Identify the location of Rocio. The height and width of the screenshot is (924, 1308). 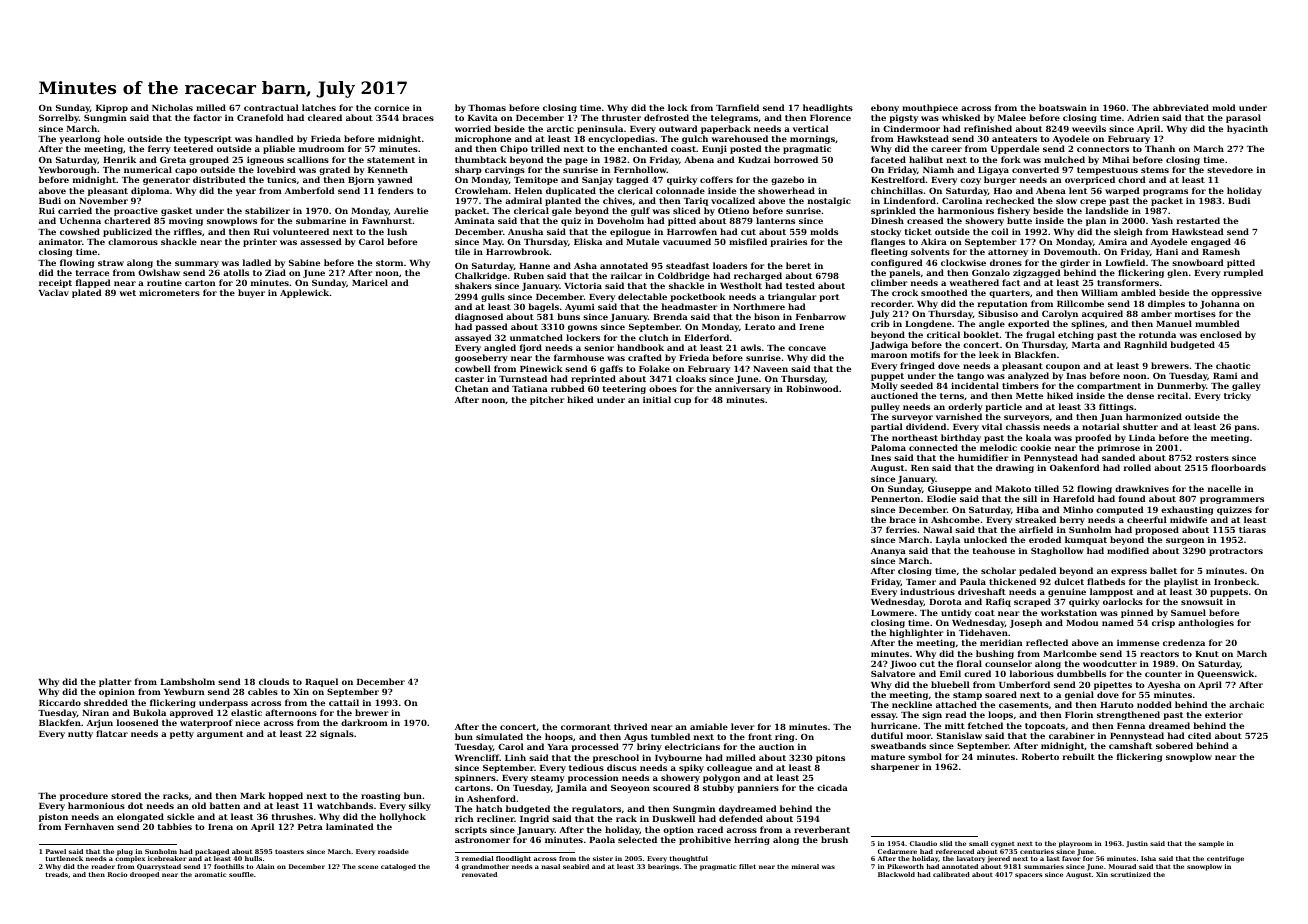
(118, 874).
